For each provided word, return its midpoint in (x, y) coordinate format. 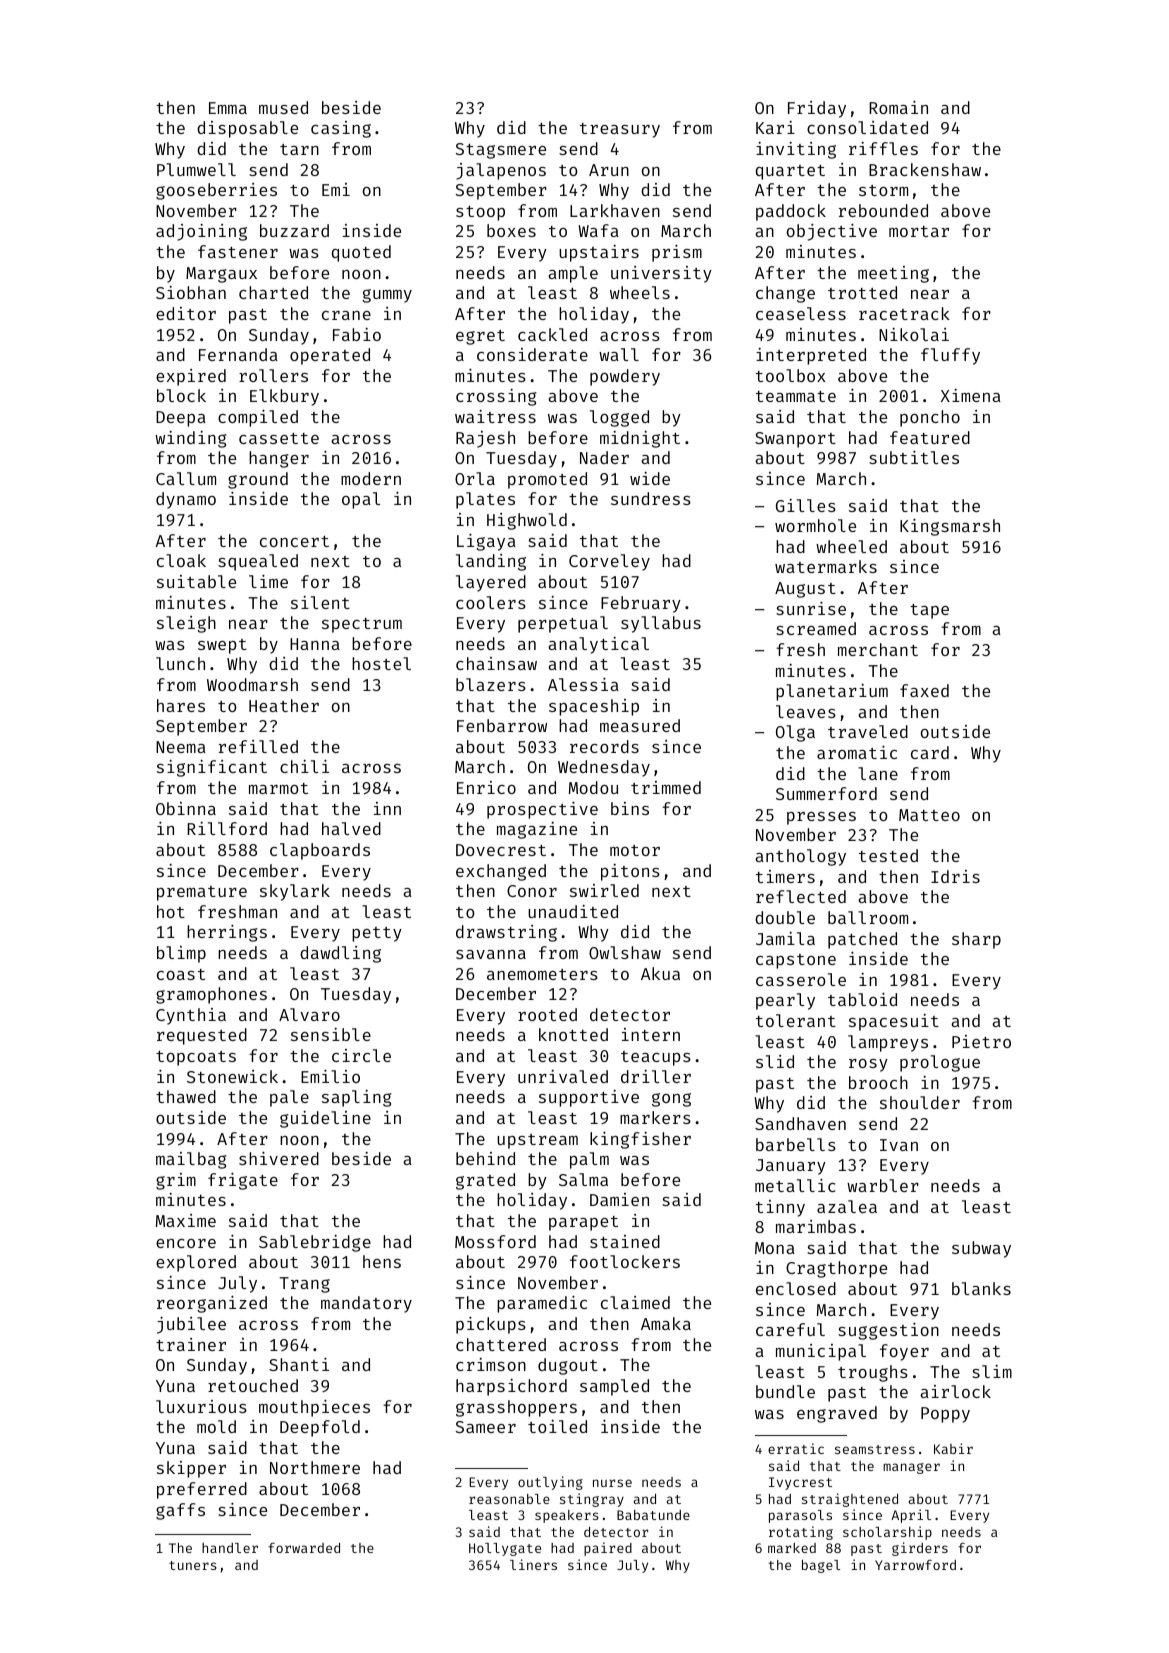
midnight (640, 439)
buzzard (294, 230)
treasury (620, 130)
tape (929, 611)
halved (351, 828)
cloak (181, 560)
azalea (847, 1206)
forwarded (304, 1548)
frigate (243, 1181)
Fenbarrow (502, 725)
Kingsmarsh (950, 527)
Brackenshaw (925, 169)
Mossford (495, 1241)
